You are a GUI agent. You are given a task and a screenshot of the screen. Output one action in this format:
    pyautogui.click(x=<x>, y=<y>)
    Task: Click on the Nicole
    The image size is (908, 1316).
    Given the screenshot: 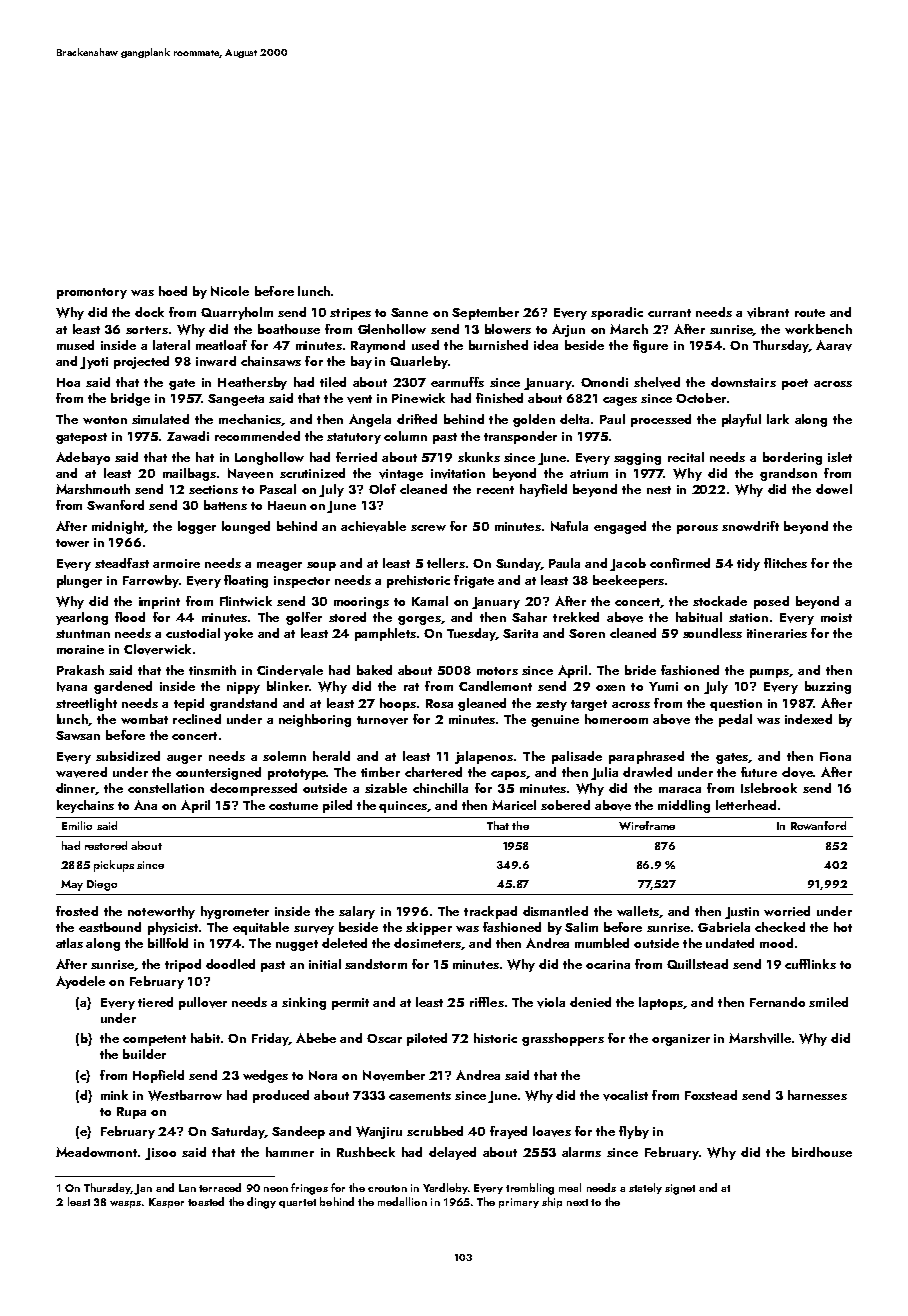 What is the action you would take?
    pyautogui.click(x=230, y=291)
